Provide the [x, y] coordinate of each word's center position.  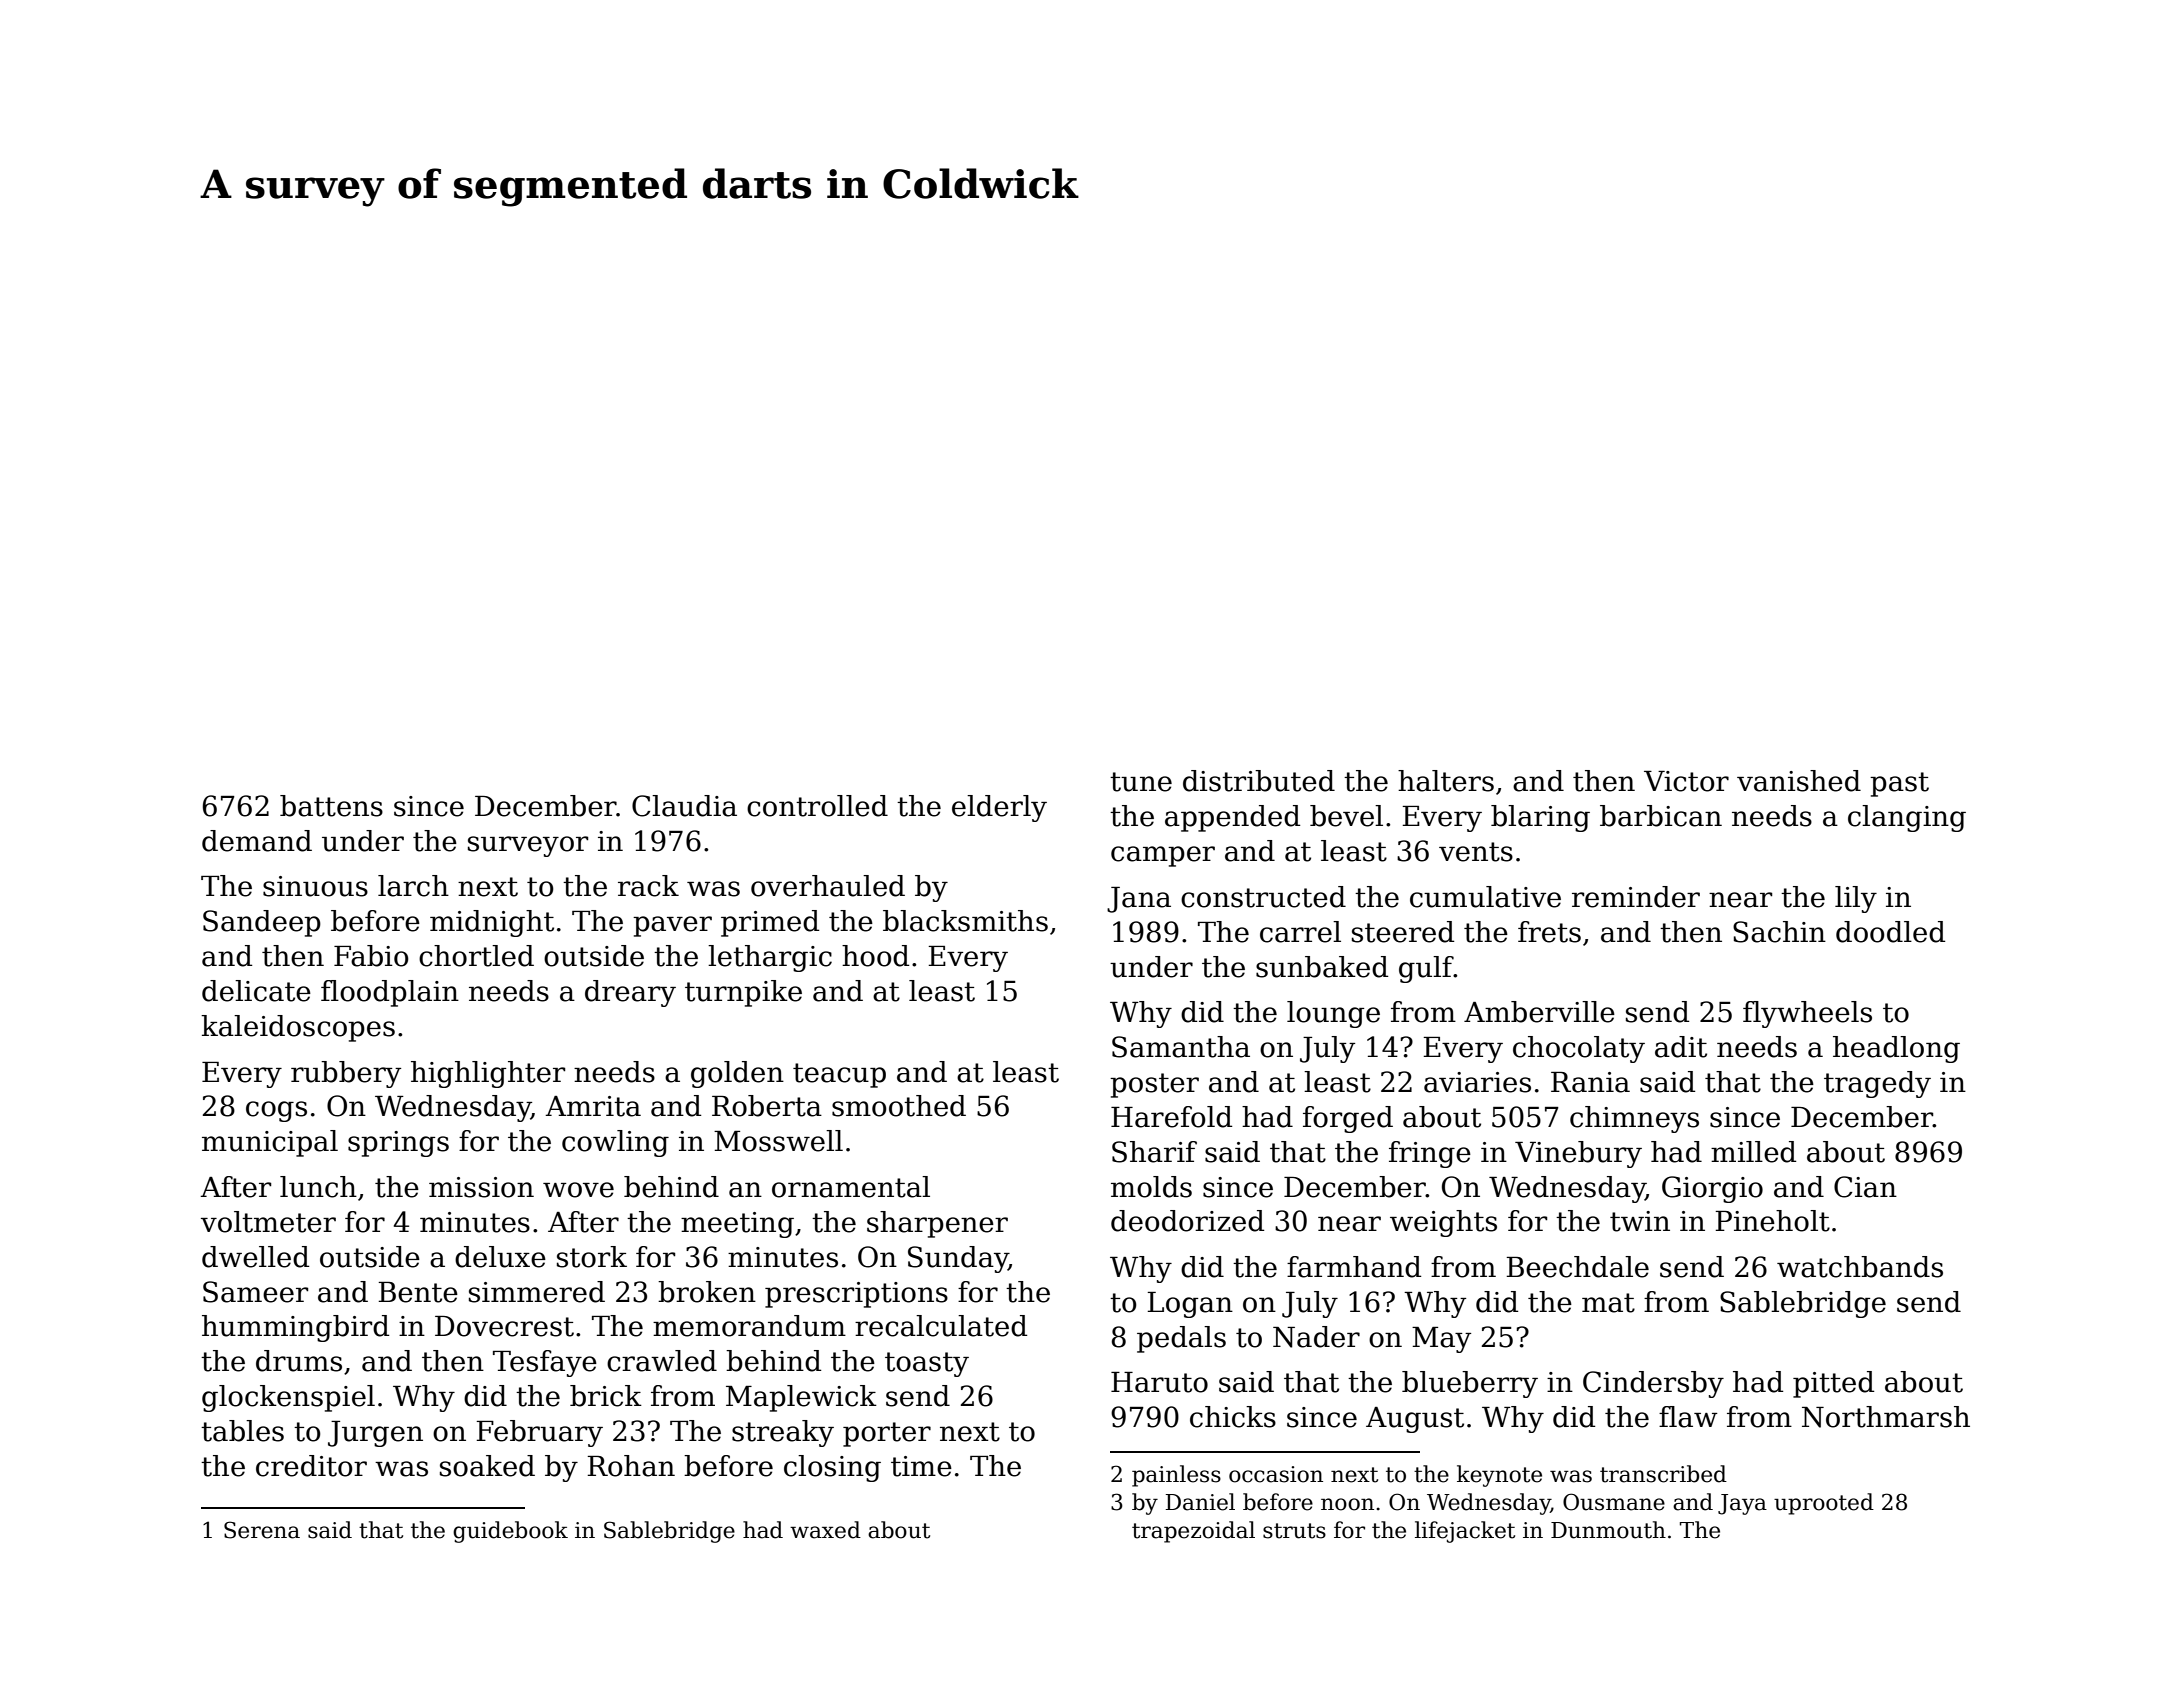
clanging [1907, 818]
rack [648, 886]
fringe [1430, 1154]
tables [242, 1431]
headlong [1896, 1049]
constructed [1263, 897]
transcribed [1663, 1474]
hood [875, 956]
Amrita [593, 1106]
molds [1151, 1187]
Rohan [631, 1466]
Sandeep [262, 923]
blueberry [1470, 1384]
